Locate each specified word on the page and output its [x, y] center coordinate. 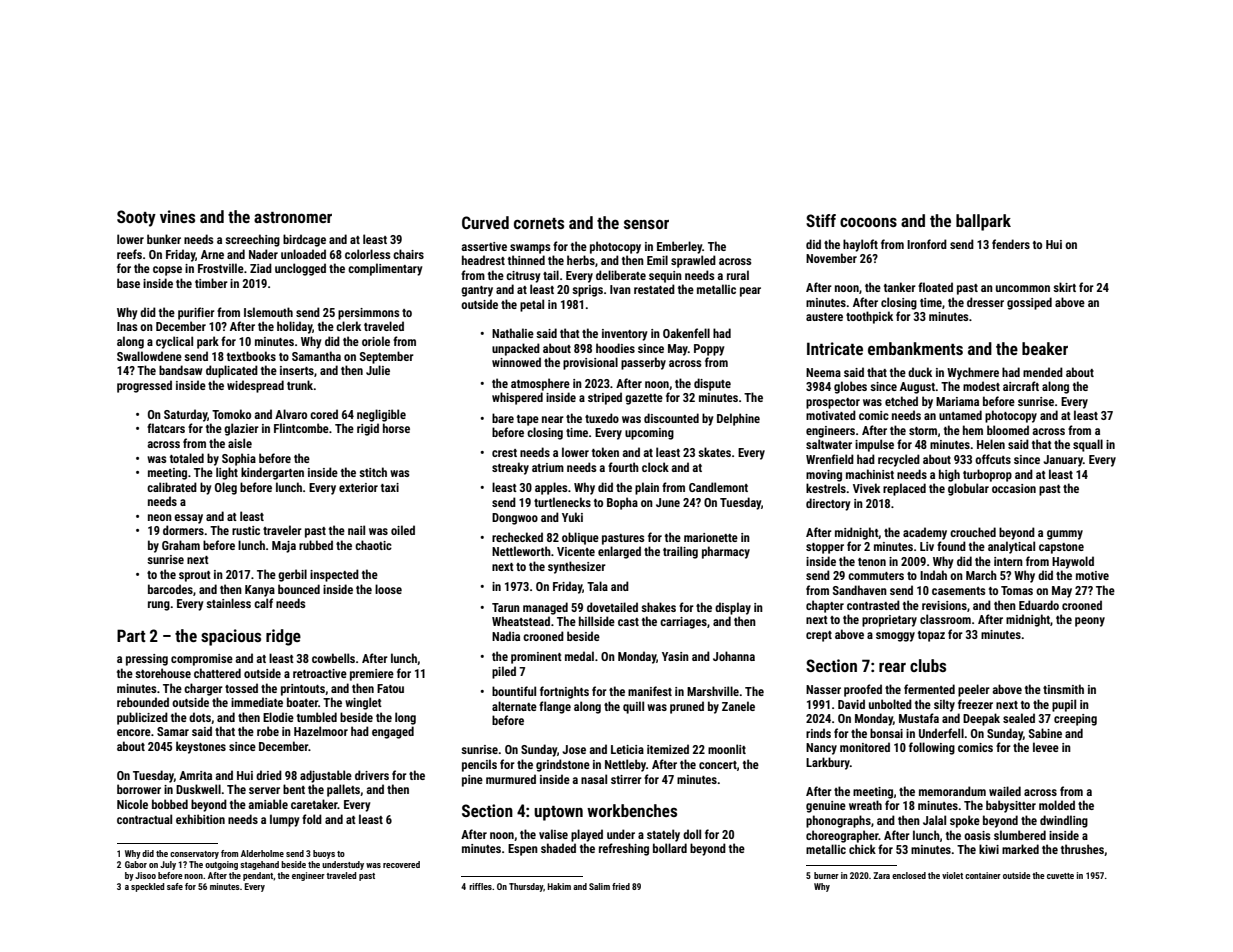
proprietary [889, 621]
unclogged [300, 269]
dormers [183, 530]
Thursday [526, 887]
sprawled [693, 261]
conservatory [194, 855]
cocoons [868, 222]
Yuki [572, 517]
